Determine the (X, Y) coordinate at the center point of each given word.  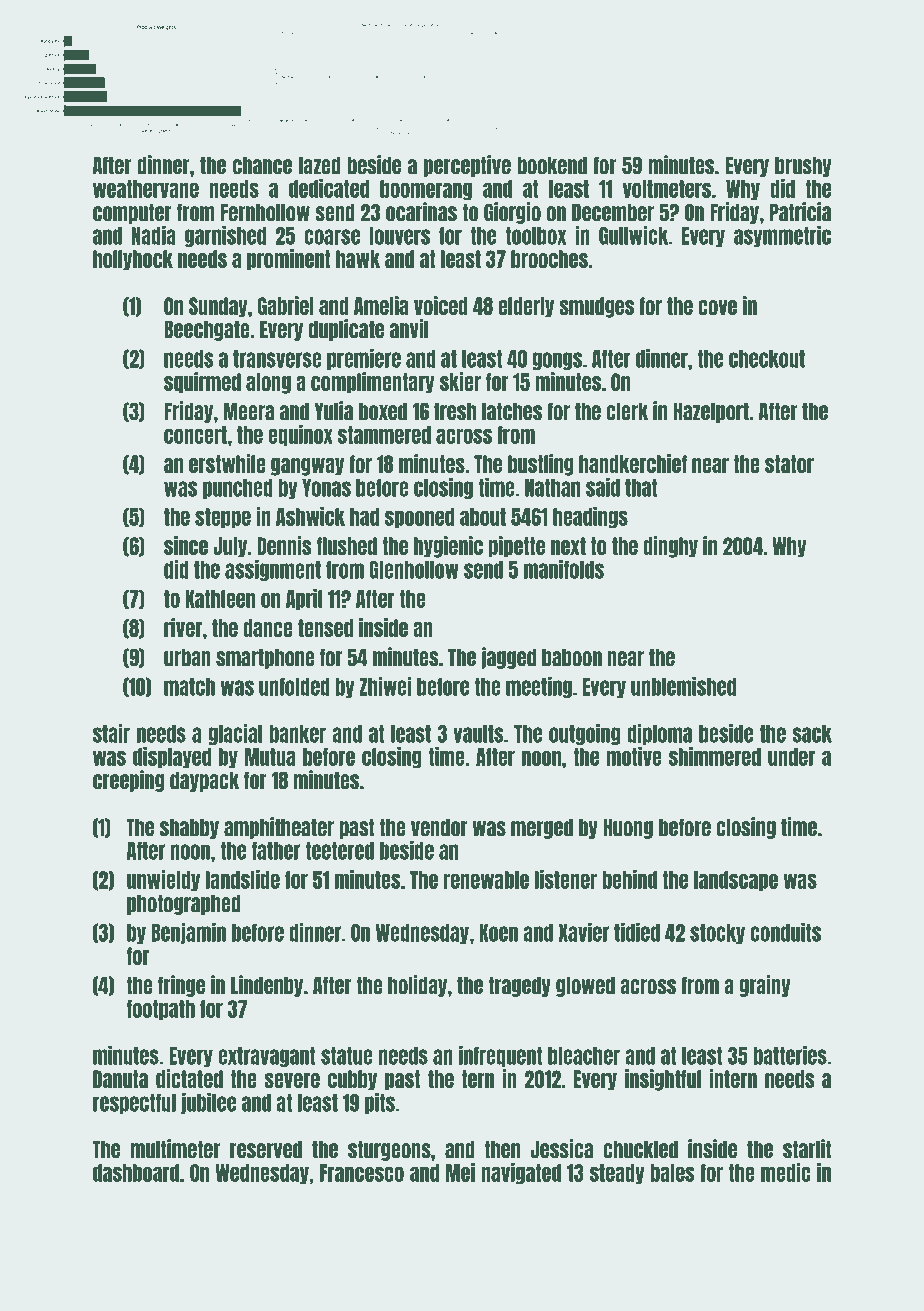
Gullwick (633, 235)
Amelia (381, 305)
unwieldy (163, 880)
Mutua (270, 757)
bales (672, 1173)
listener (566, 879)
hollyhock (133, 260)
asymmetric (782, 236)
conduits (785, 932)
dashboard (136, 1173)
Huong (628, 828)
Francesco (362, 1173)
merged (542, 828)
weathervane (146, 189)
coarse (332, 237)
